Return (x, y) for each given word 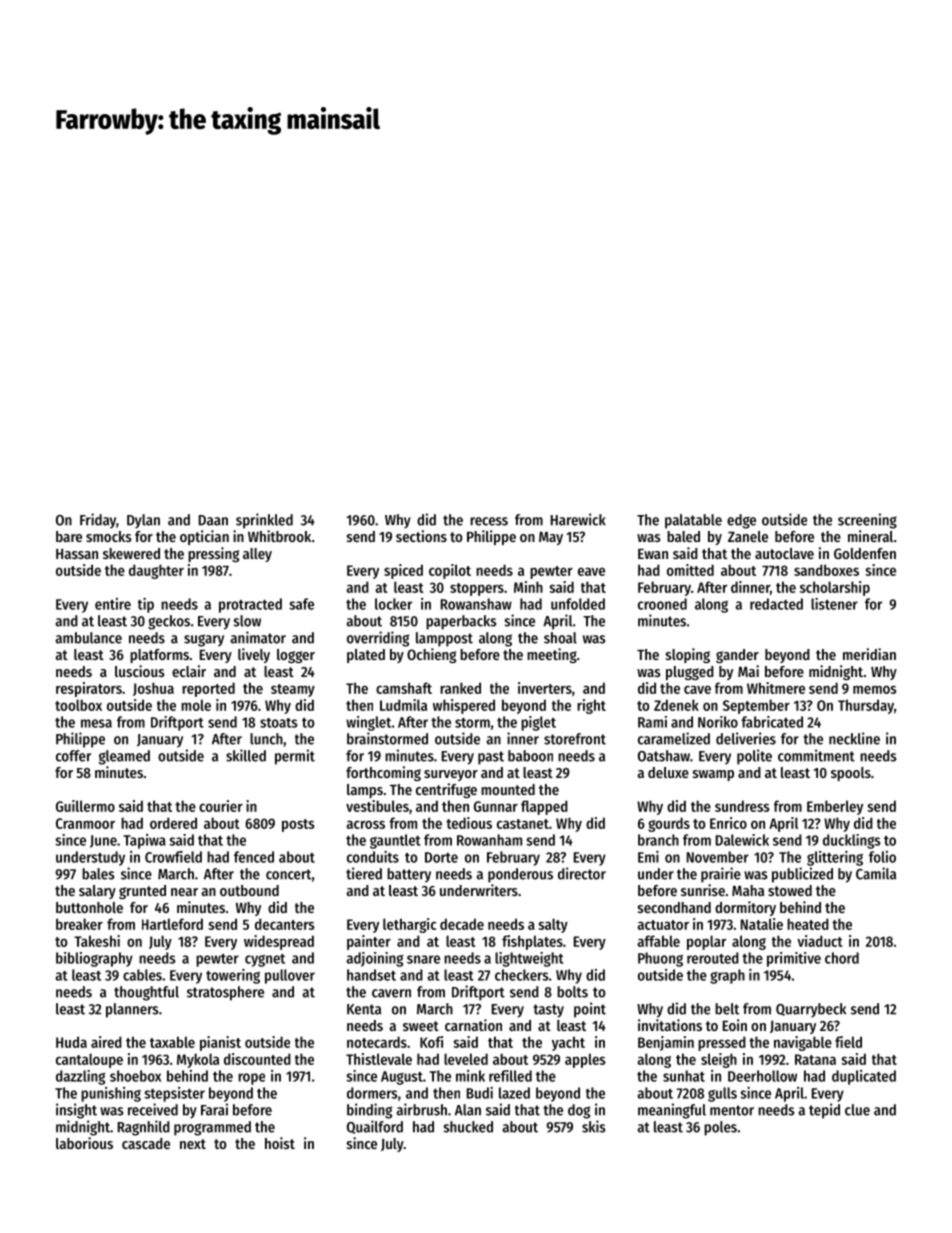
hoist (280, 1143)
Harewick (578, 519)
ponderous (520, 875)
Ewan (653, 554)
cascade (146, 1143)
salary (97, 892)
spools (851, 774)
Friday (98, 521)
